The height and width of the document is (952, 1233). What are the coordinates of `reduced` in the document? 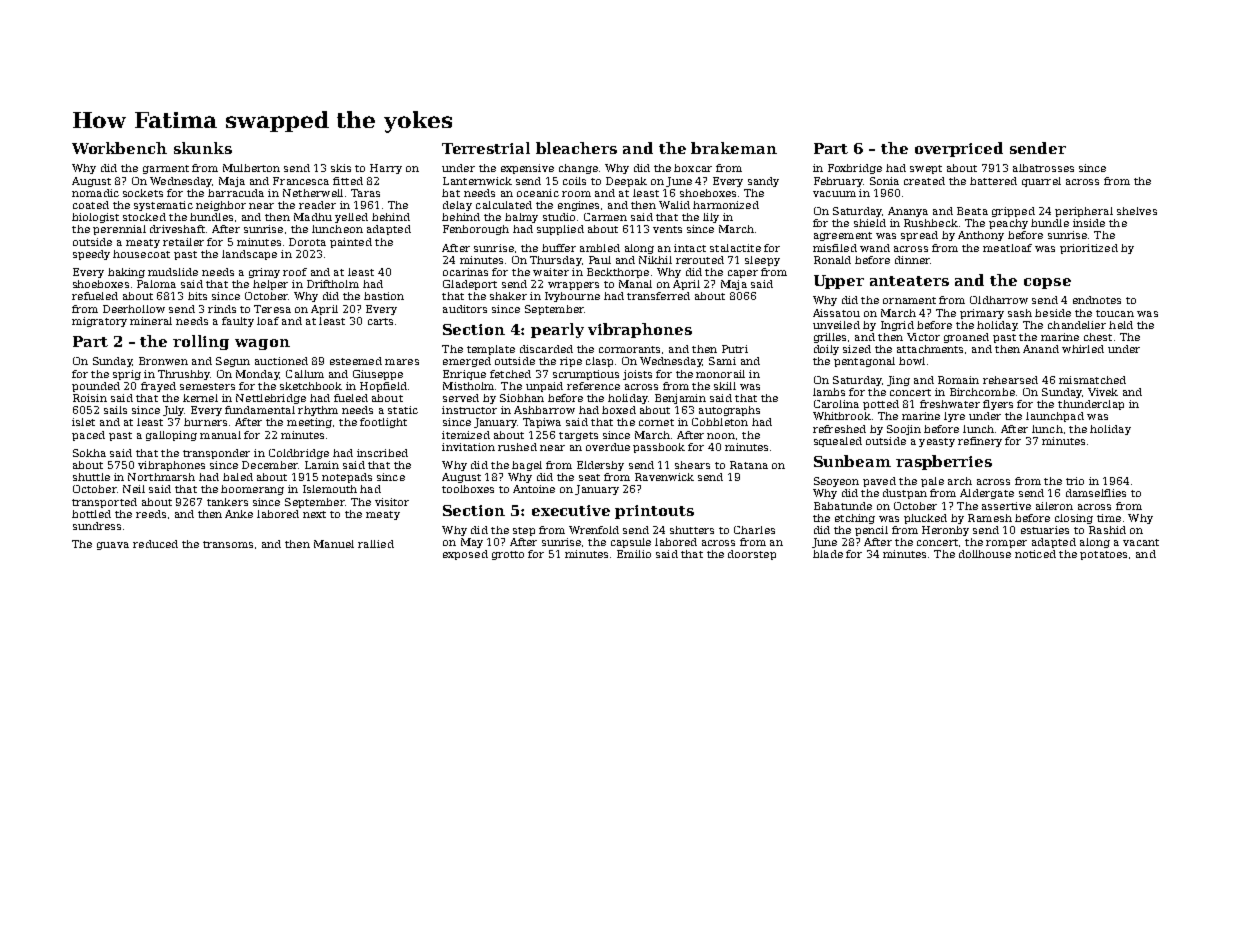 It's located at (155, 544).
